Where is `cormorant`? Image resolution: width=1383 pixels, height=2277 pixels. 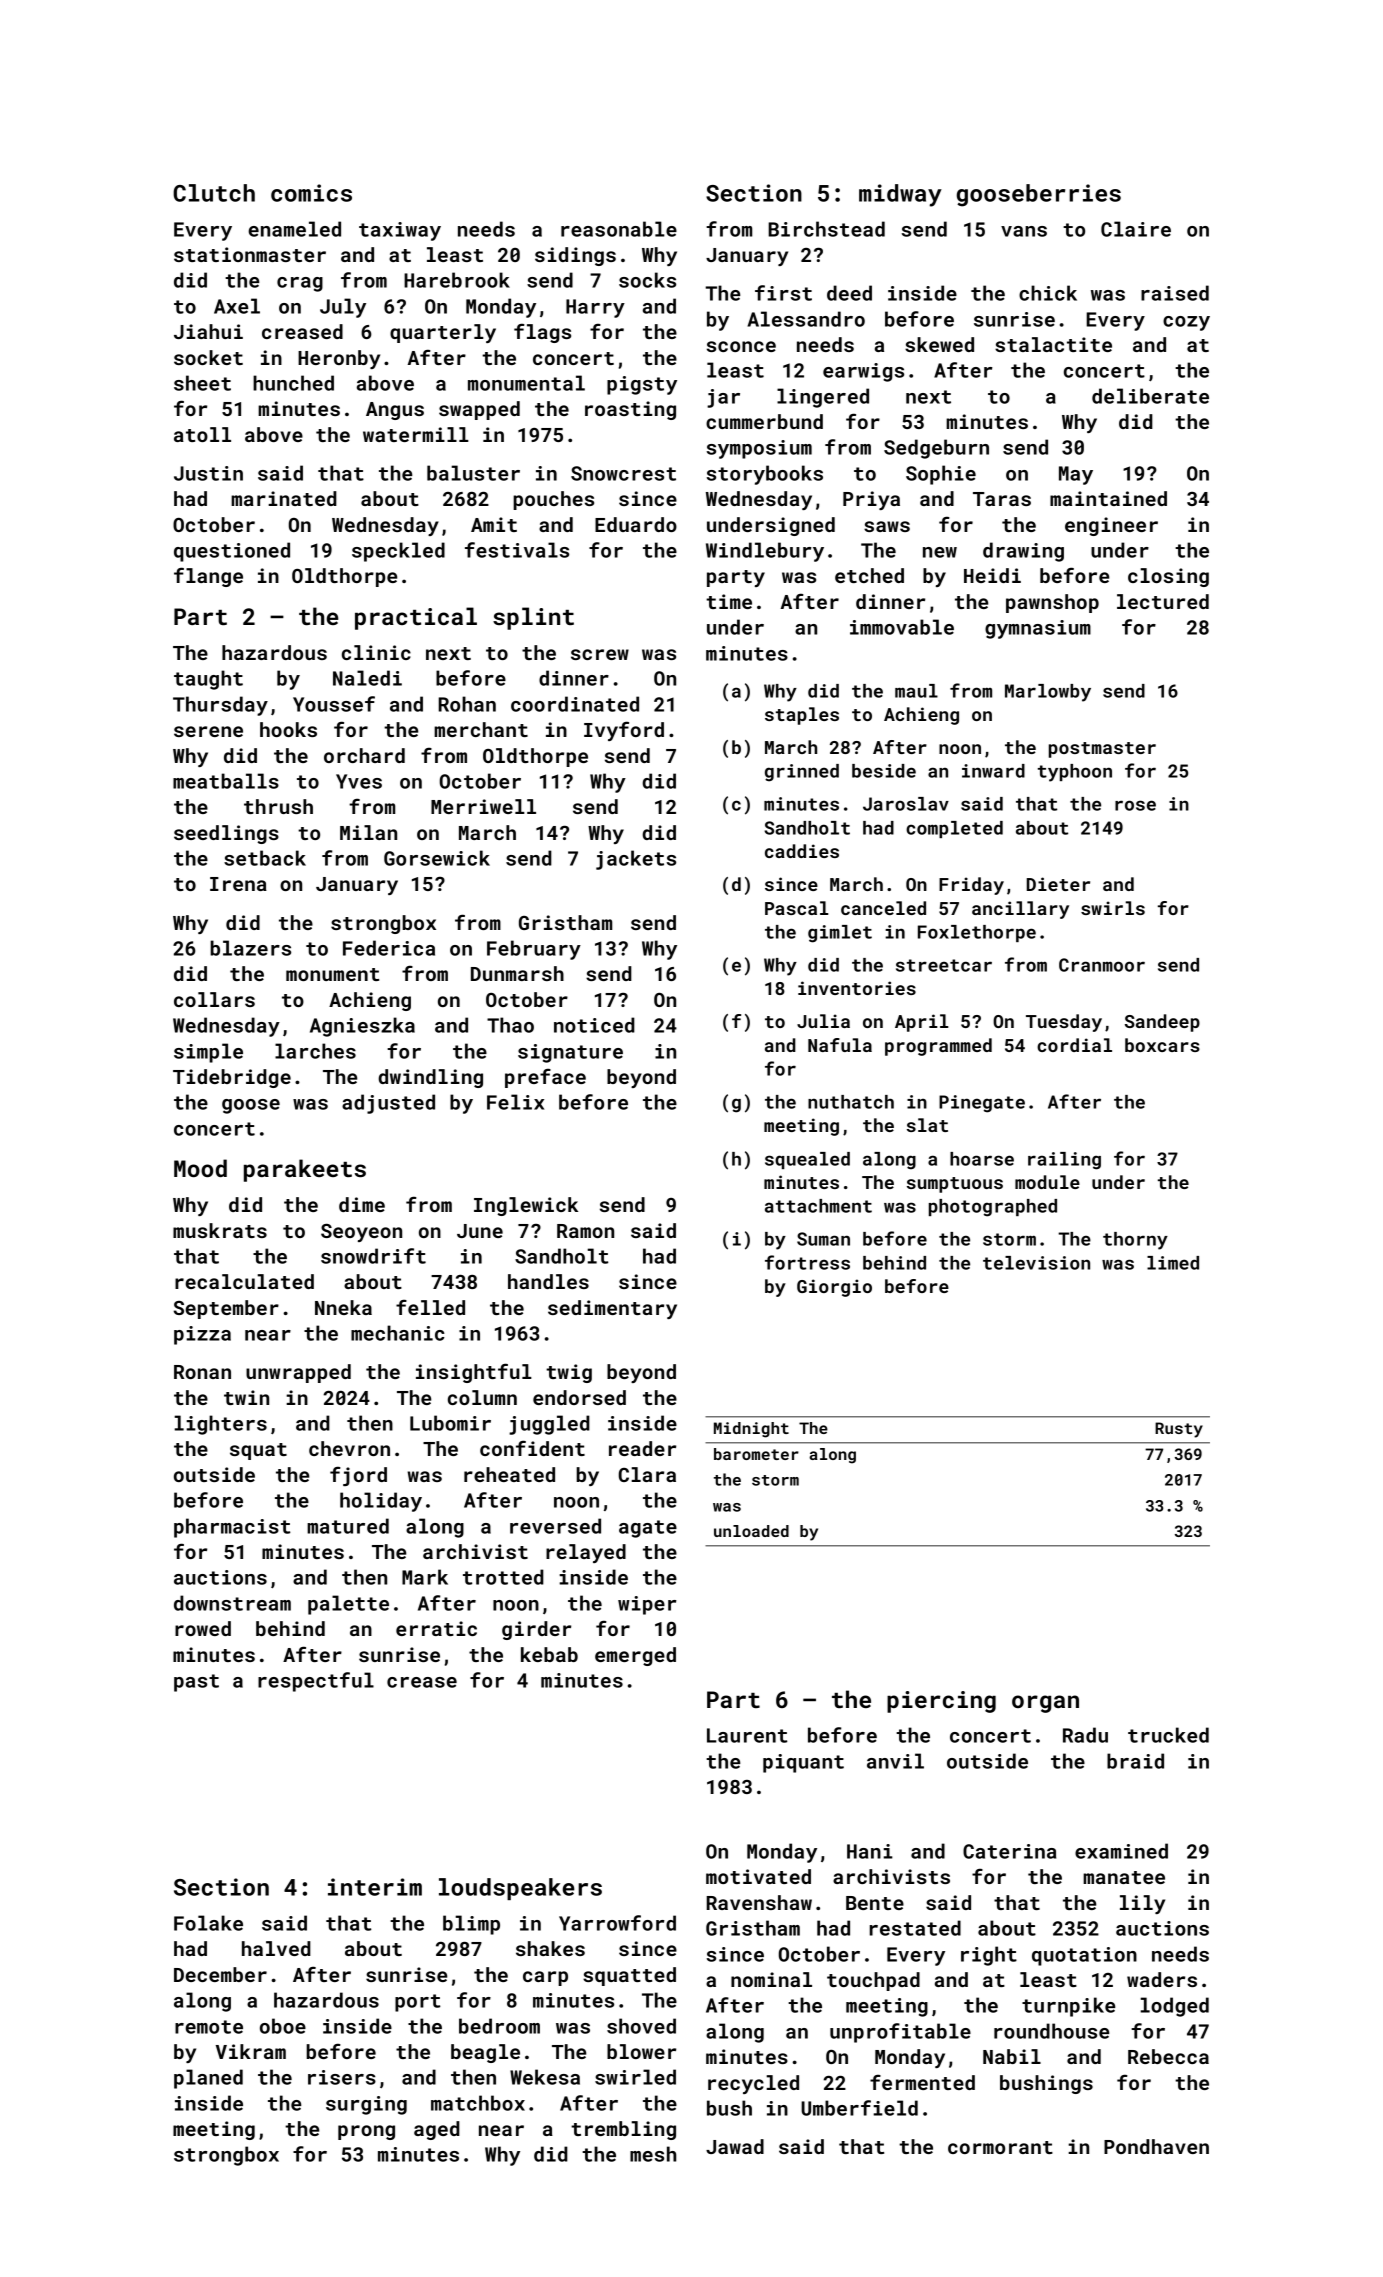 cormorant is located at coordinates (1000, 2147).
